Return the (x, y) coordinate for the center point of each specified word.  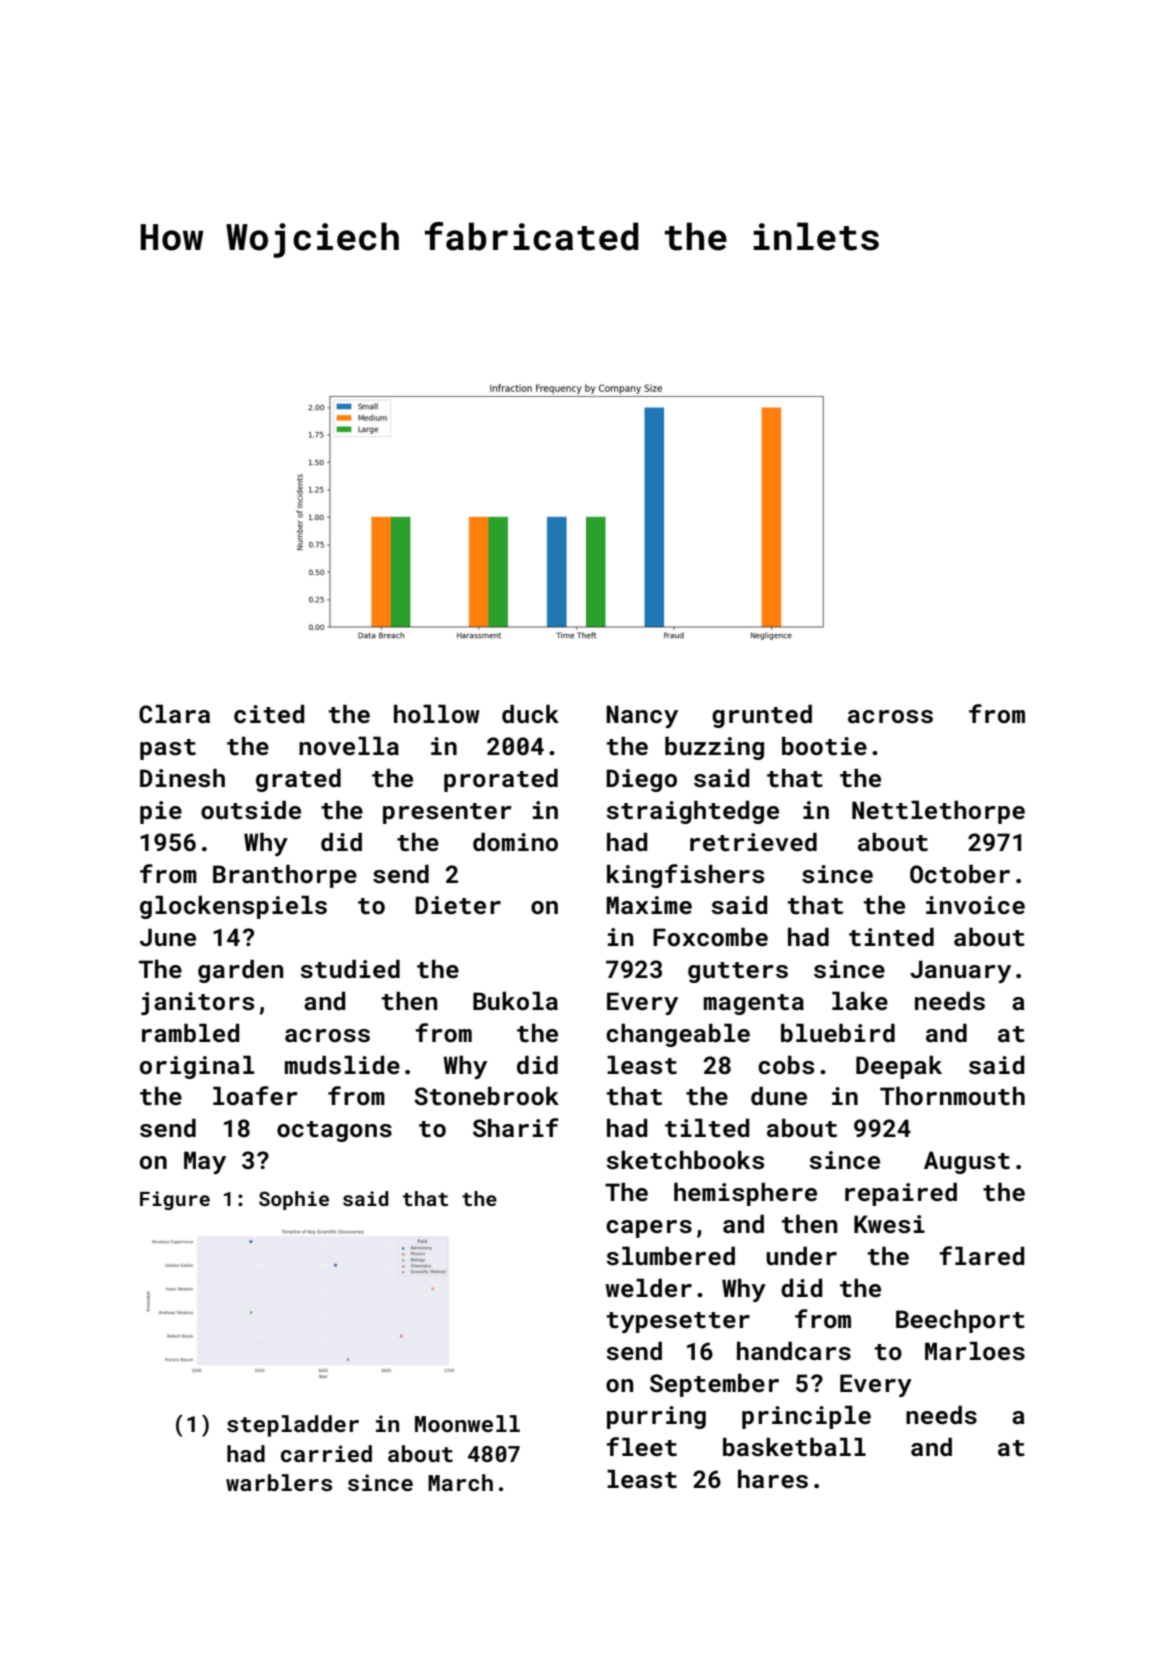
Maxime (649, 905)
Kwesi (889, 1224)
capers (649, 1229)
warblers (279, 1482)
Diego (641, 780)
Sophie (294, 1200)
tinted (891, 937)
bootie (824, 746)
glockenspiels (233, 907)
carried (326, 1453)
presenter (447, 813)
